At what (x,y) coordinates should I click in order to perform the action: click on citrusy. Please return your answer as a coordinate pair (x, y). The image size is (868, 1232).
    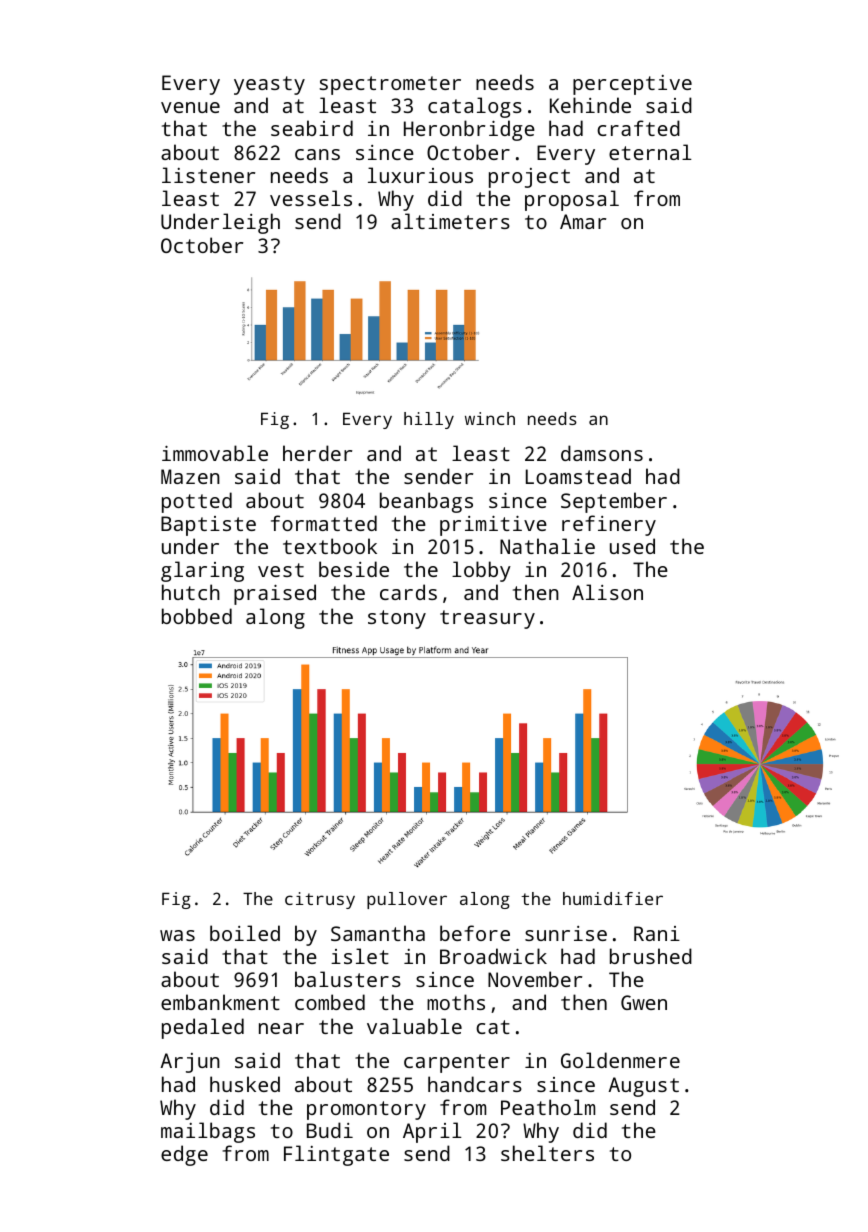
    Looking at the image, I should click on (320, 900).
